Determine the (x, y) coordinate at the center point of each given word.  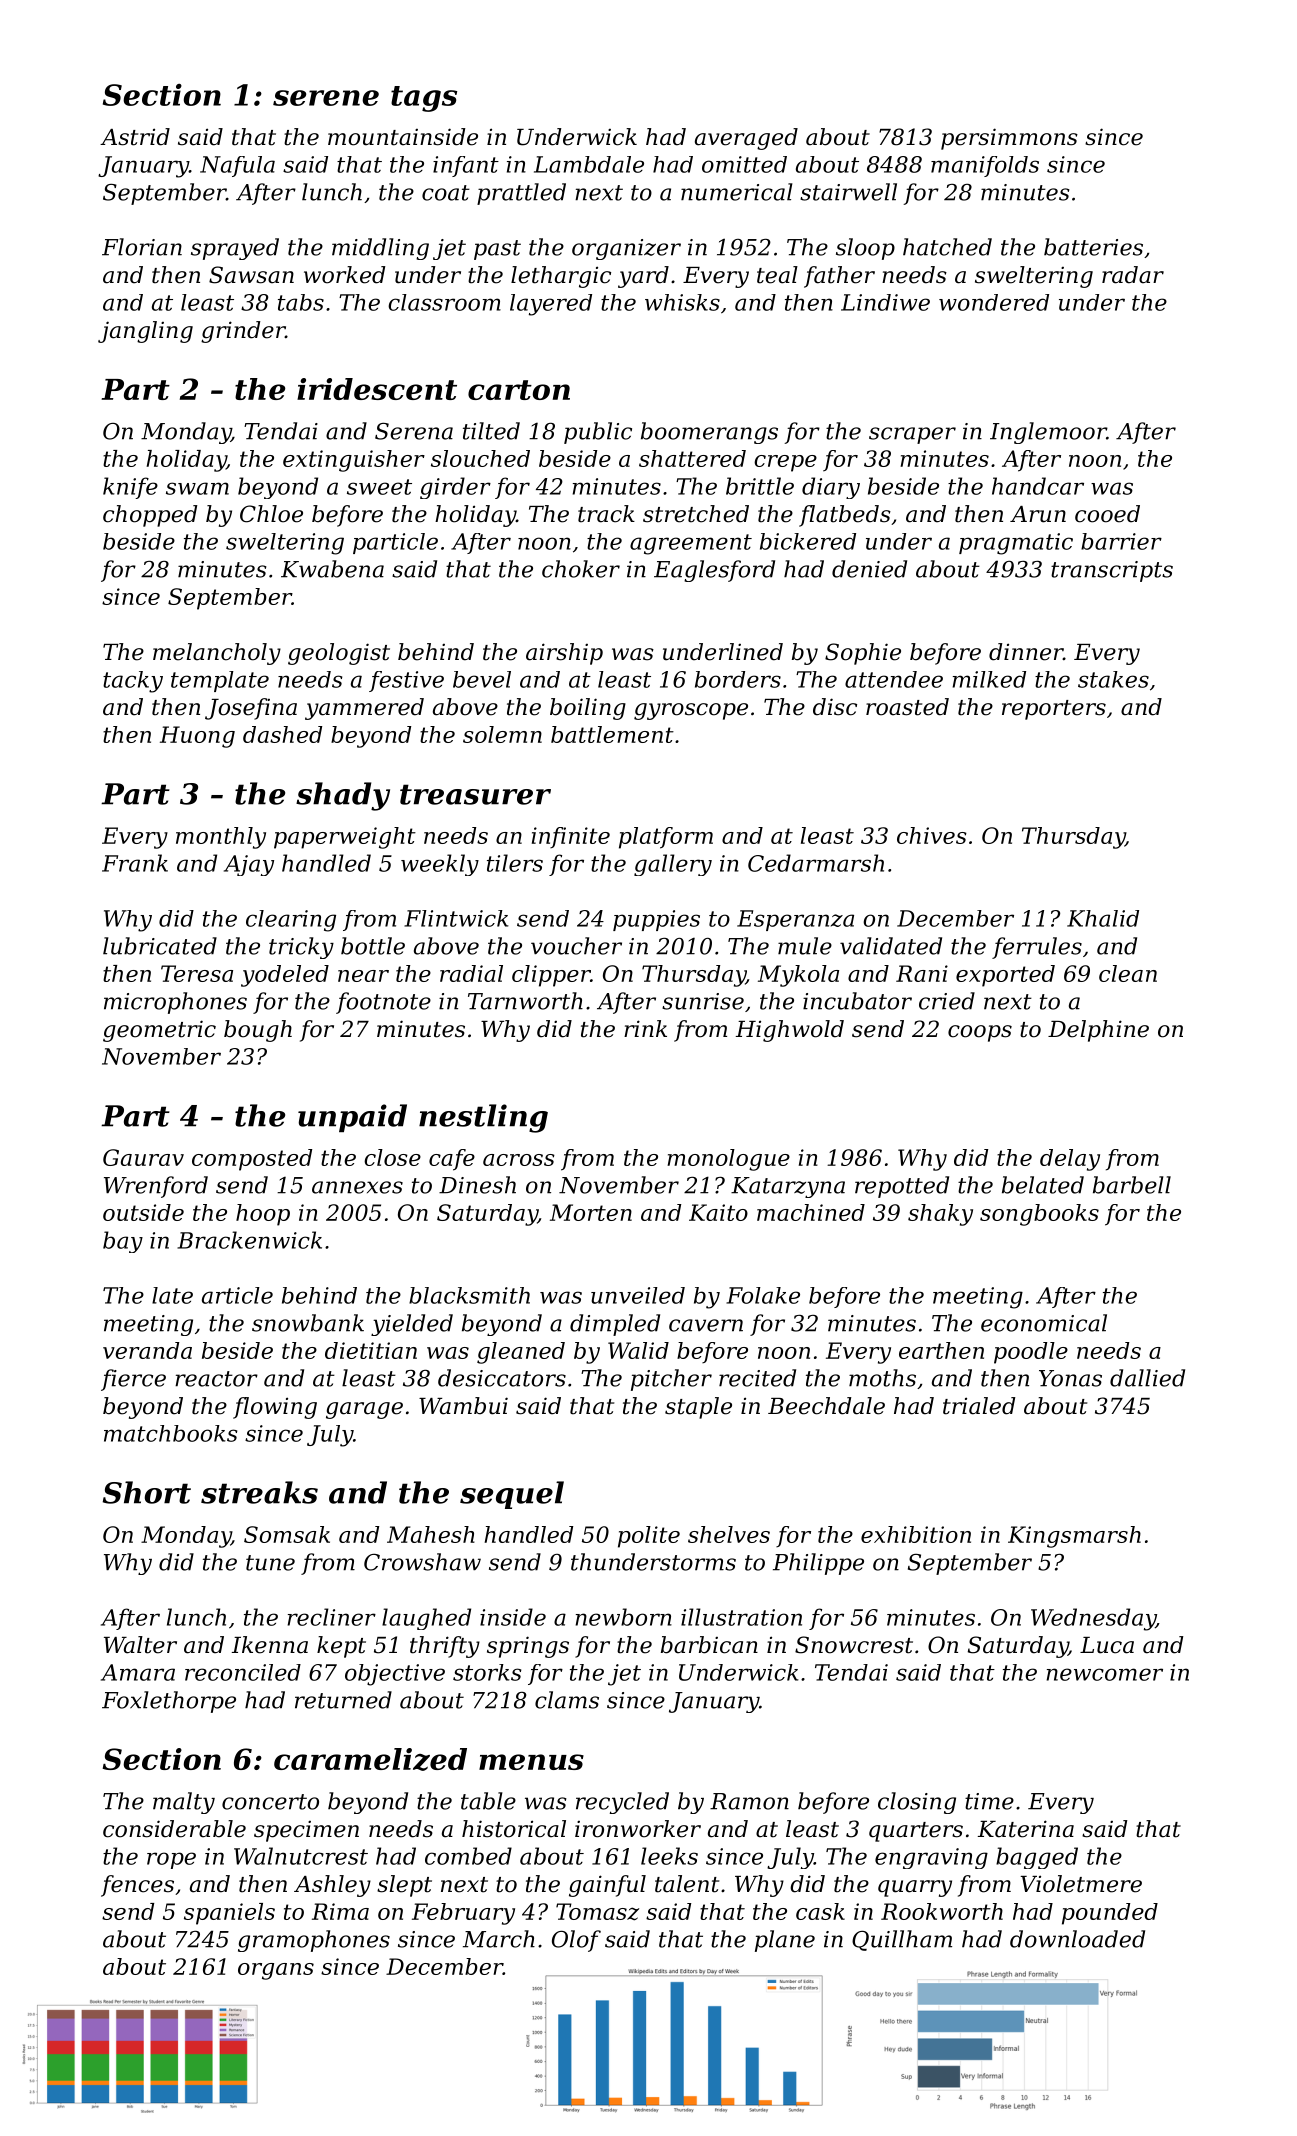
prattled (521, 194)
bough (258, 1031)
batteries (1093, 247)
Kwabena (332, 569)
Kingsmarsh (1074, 1537)
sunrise (703, 1001)
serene (326, 98)
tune (270, 1563)
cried (947, 1001)
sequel (512, 1495)
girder (455, 488)
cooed (1107, 514)
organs (276, 1971)
